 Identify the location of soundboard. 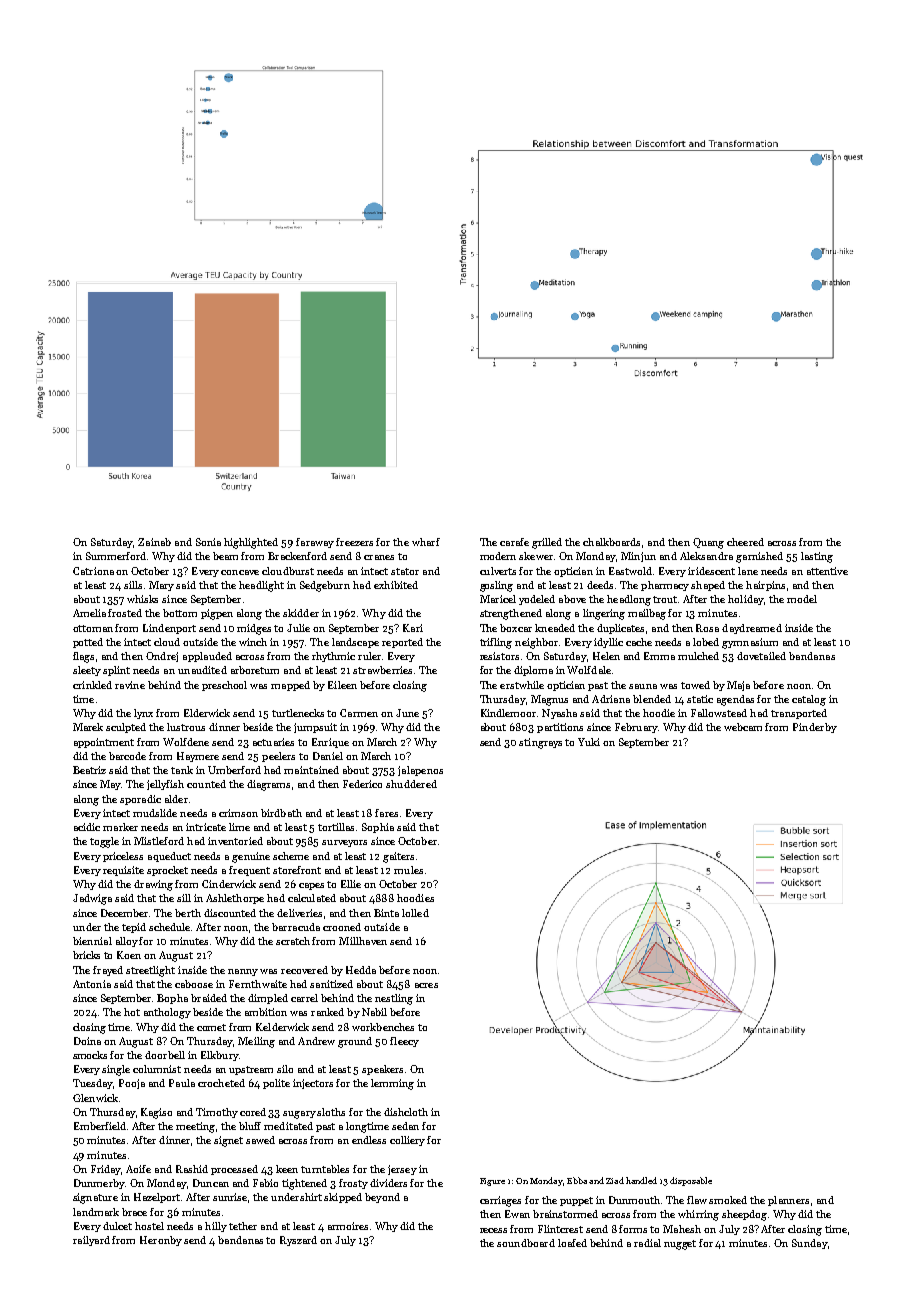
(526, 1243).
